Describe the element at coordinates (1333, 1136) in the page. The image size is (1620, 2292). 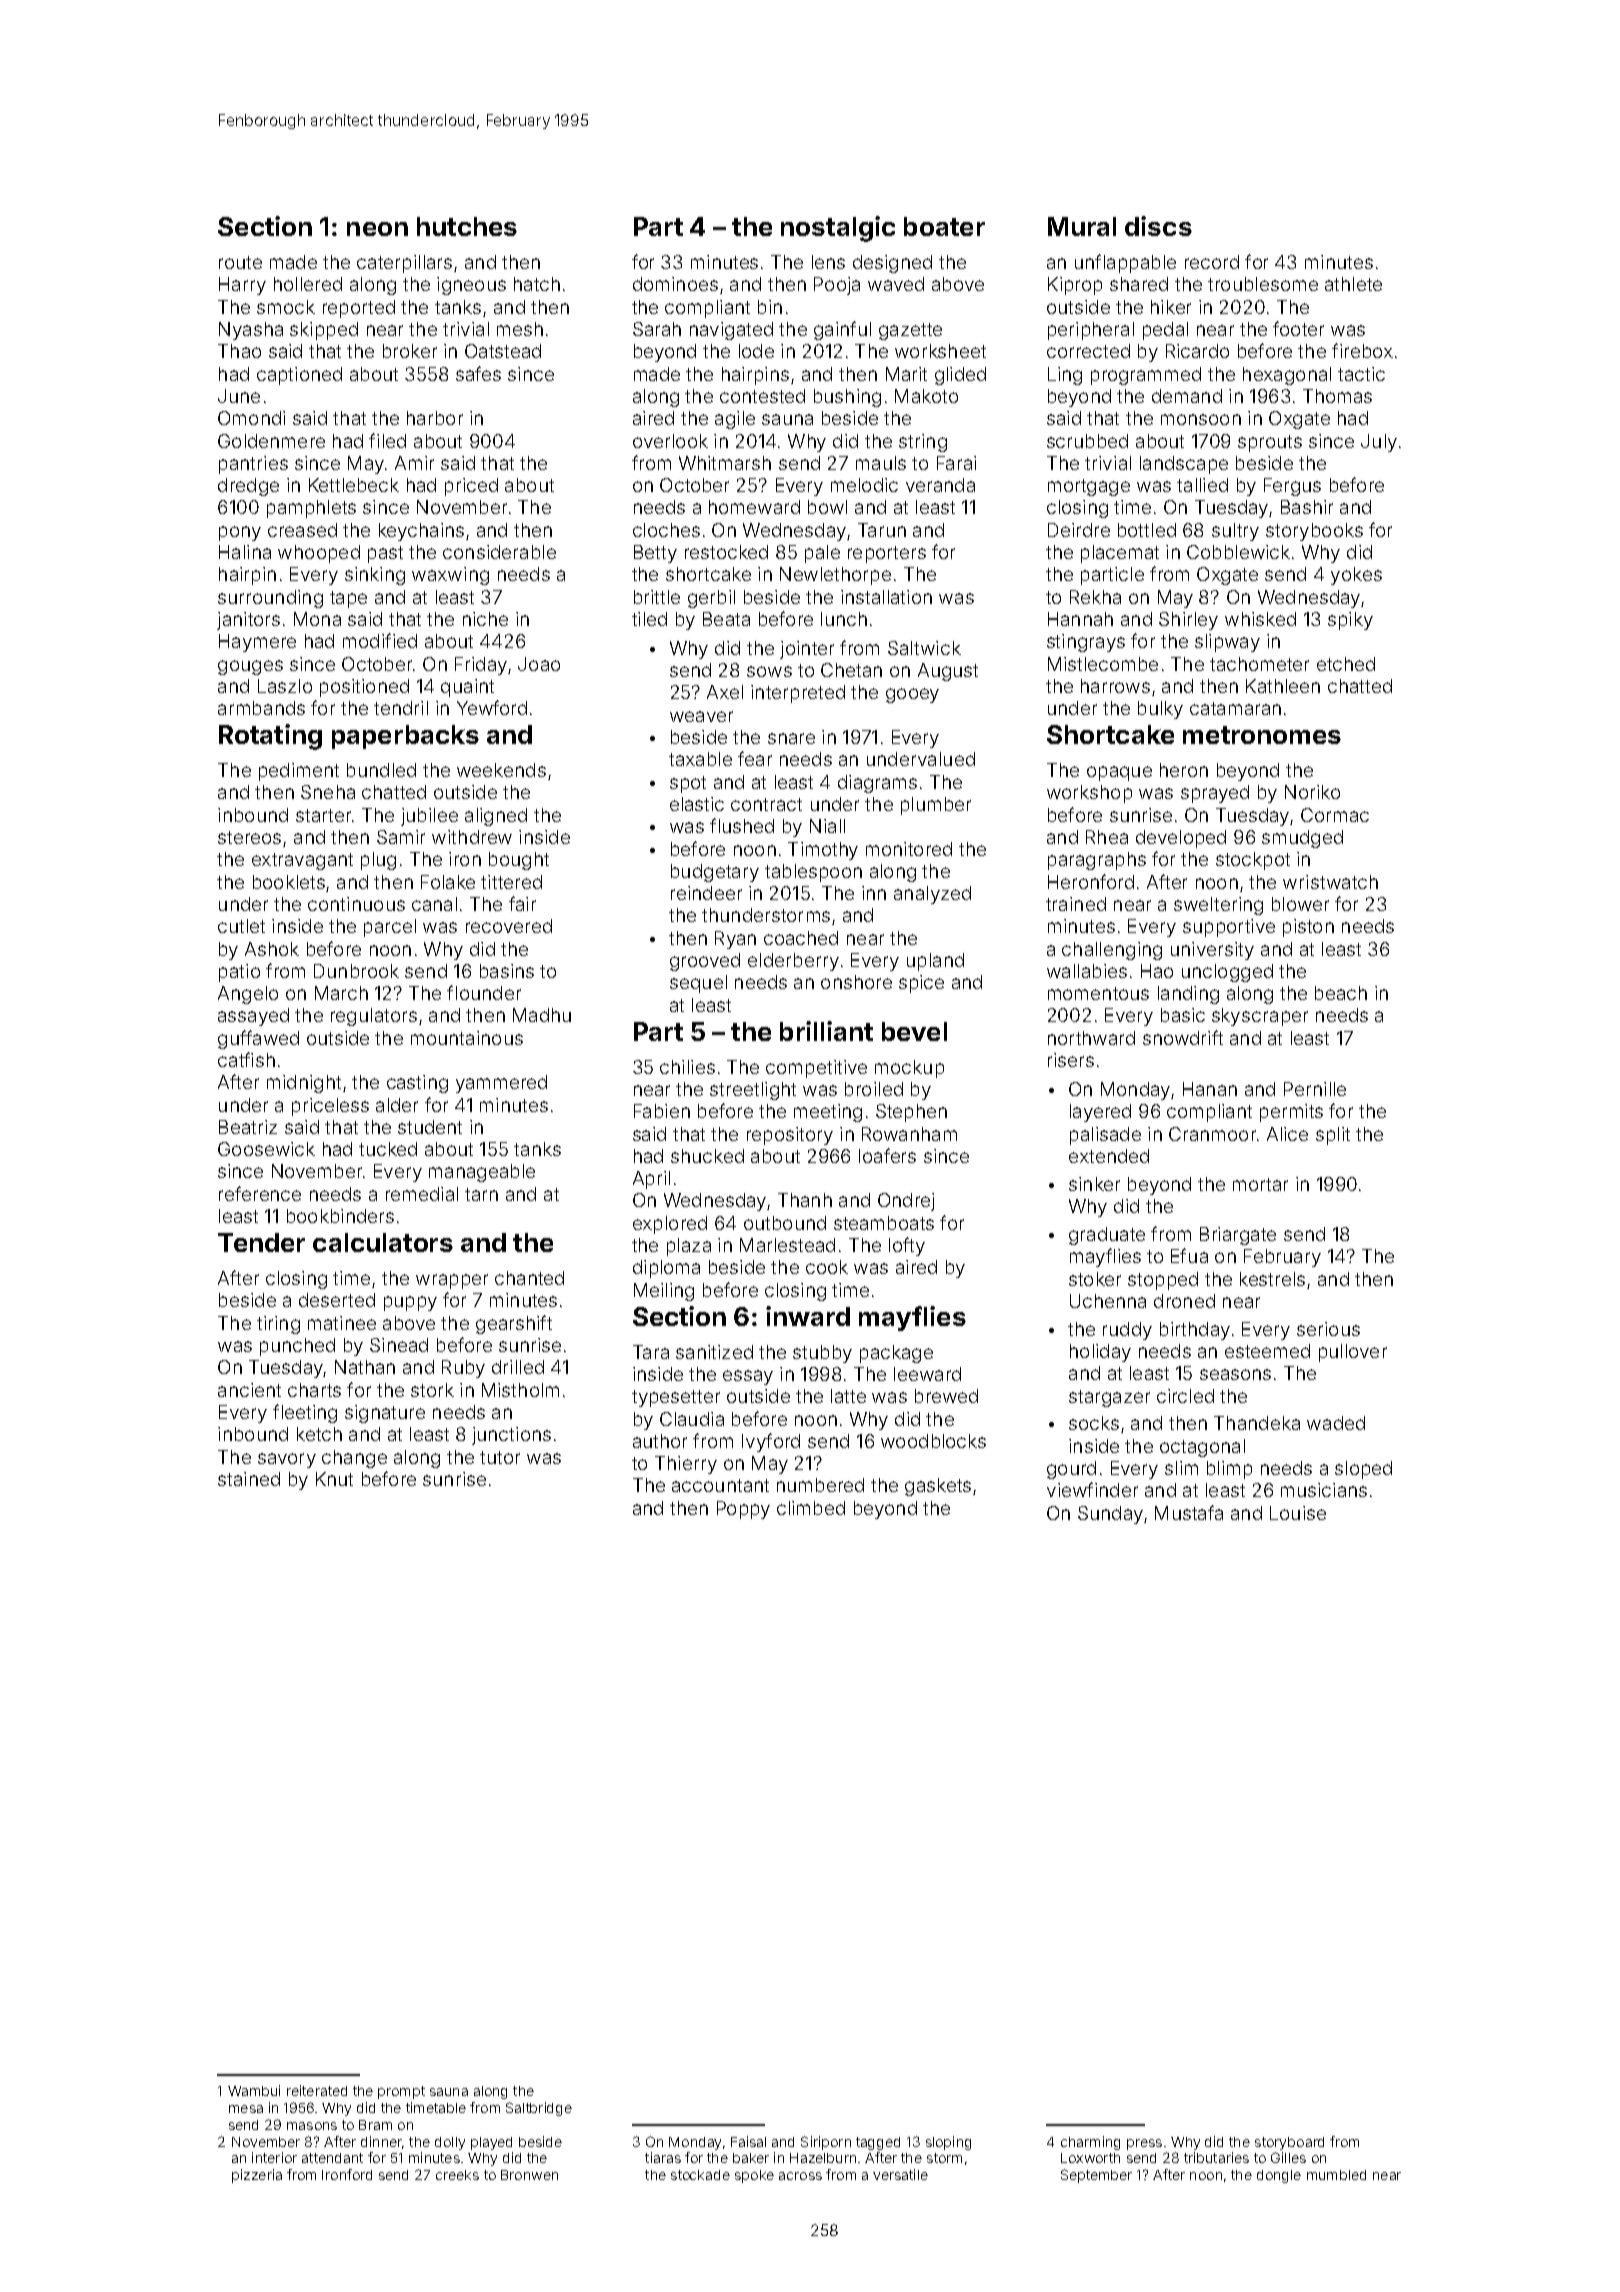
I see `split` at that location.
